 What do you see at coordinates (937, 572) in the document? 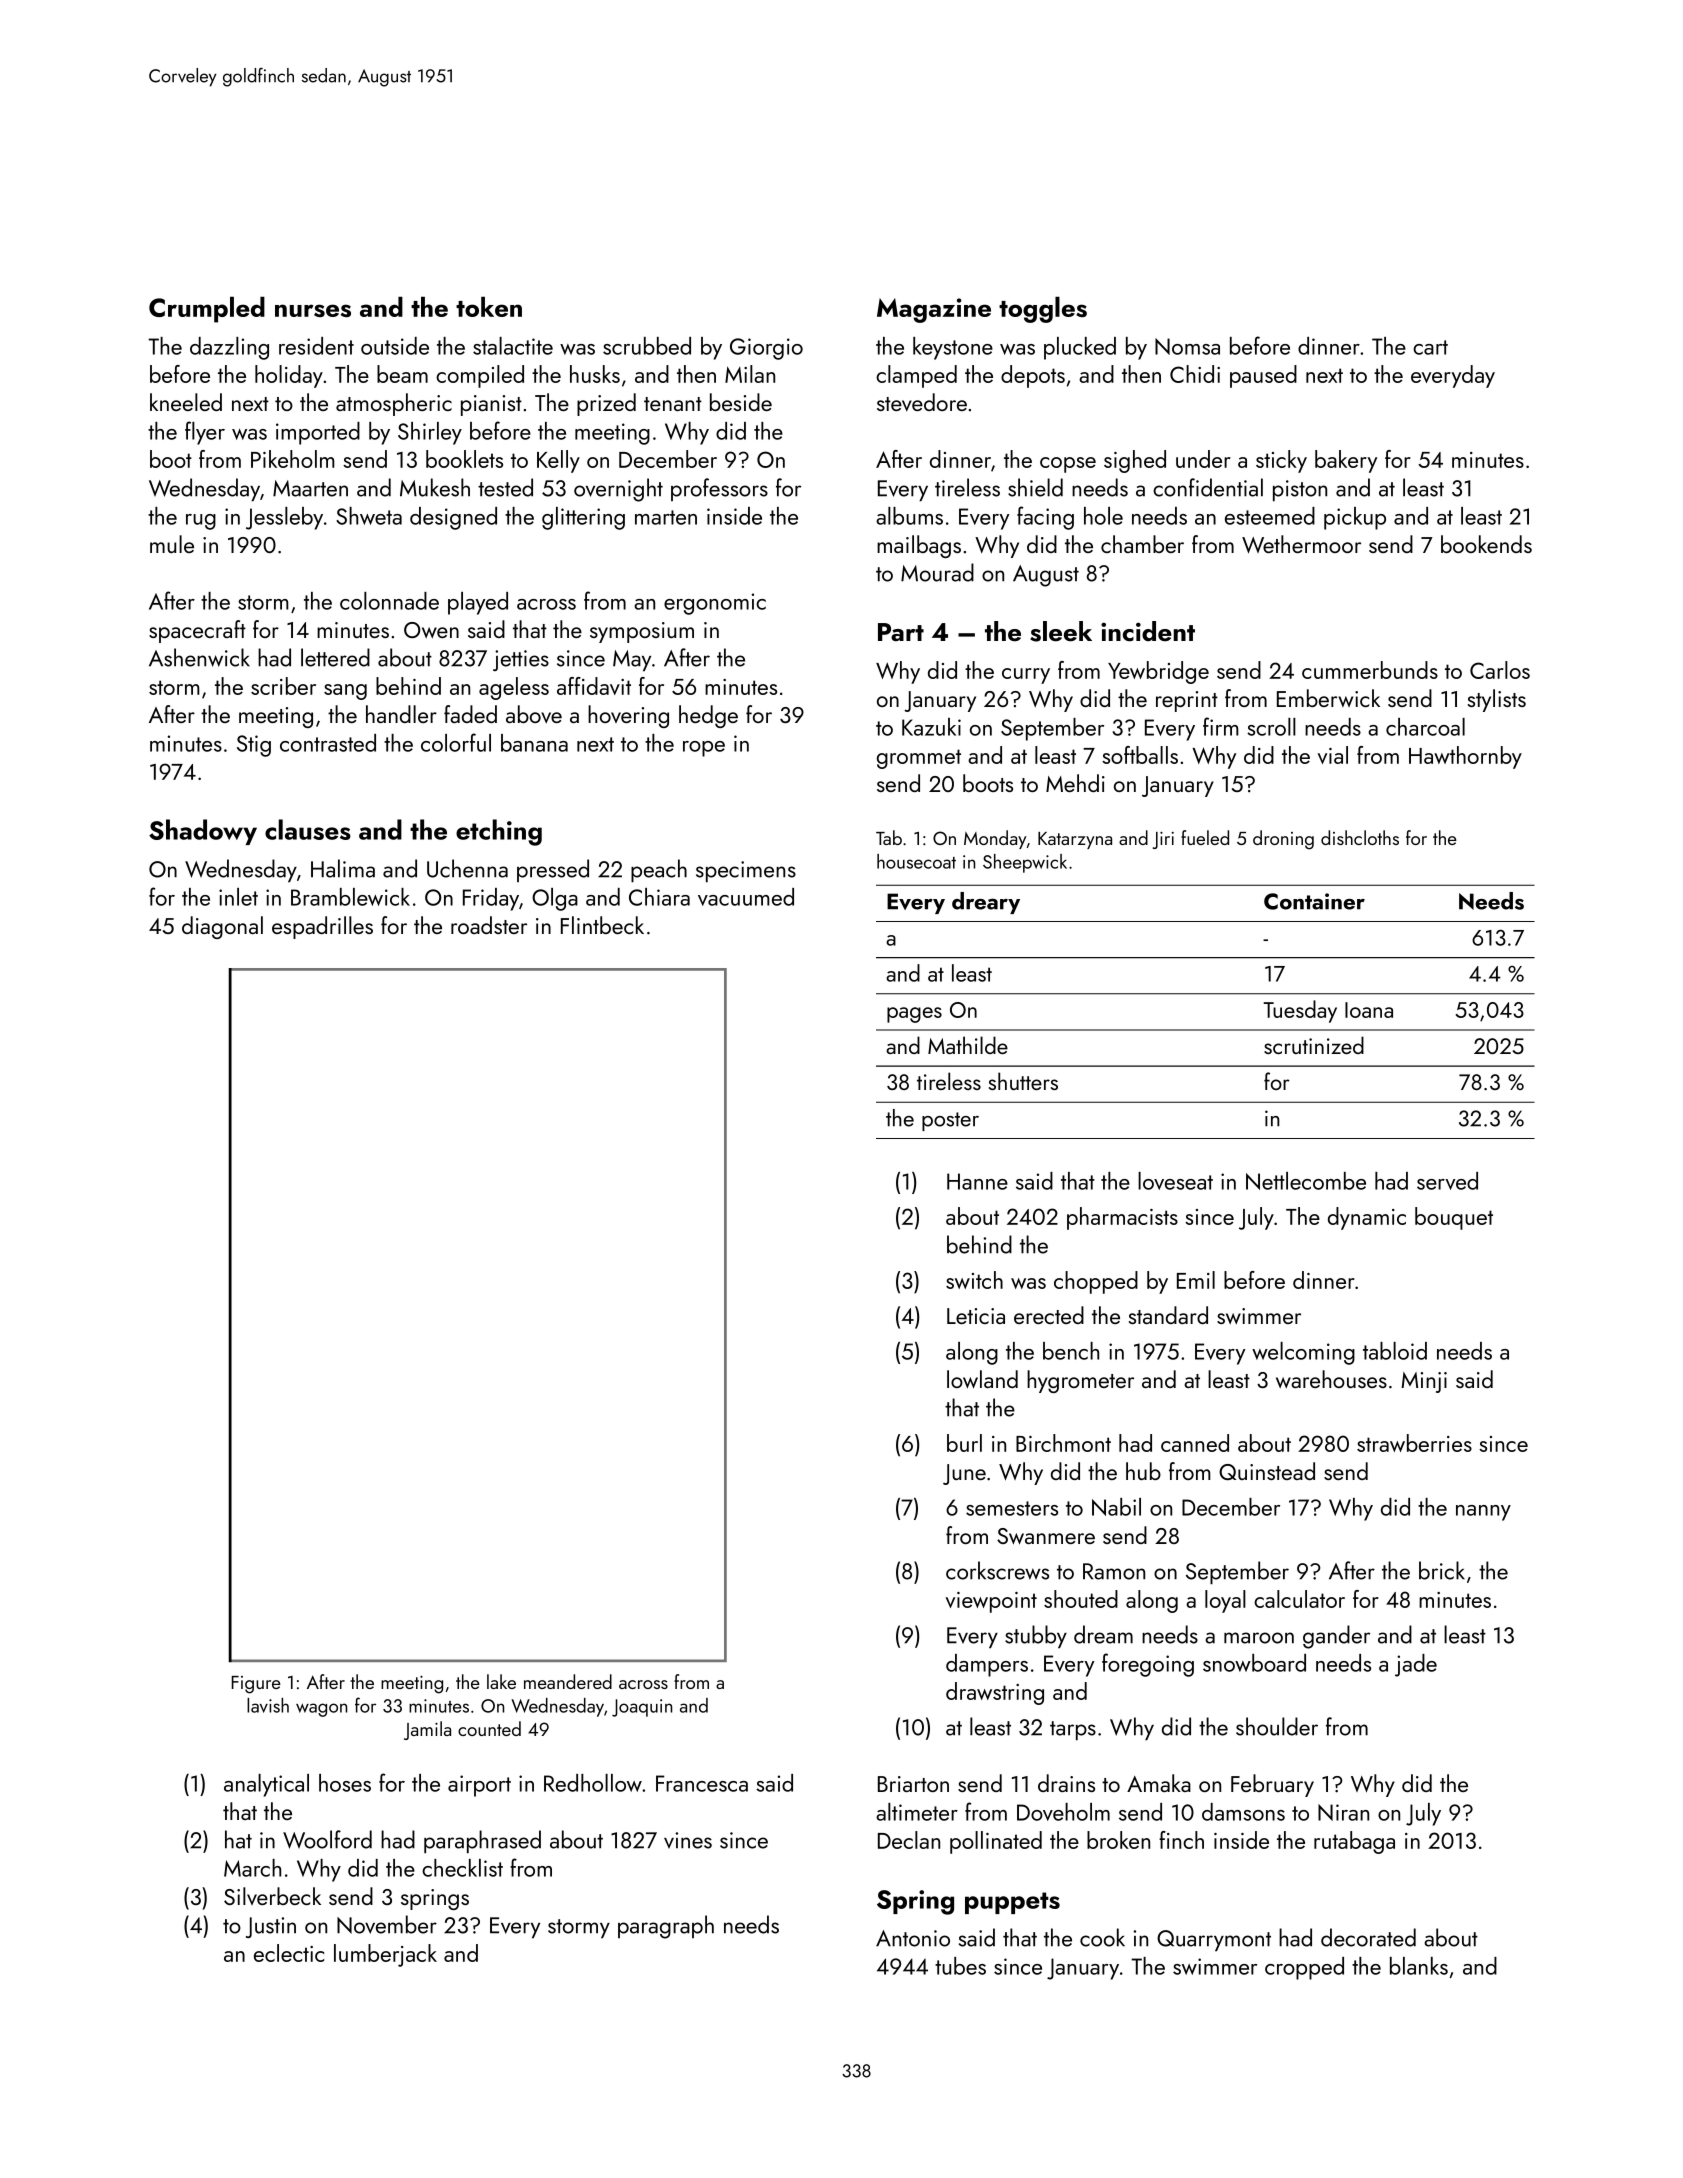
I see `Mourad` at bounding box center [937, 572].
